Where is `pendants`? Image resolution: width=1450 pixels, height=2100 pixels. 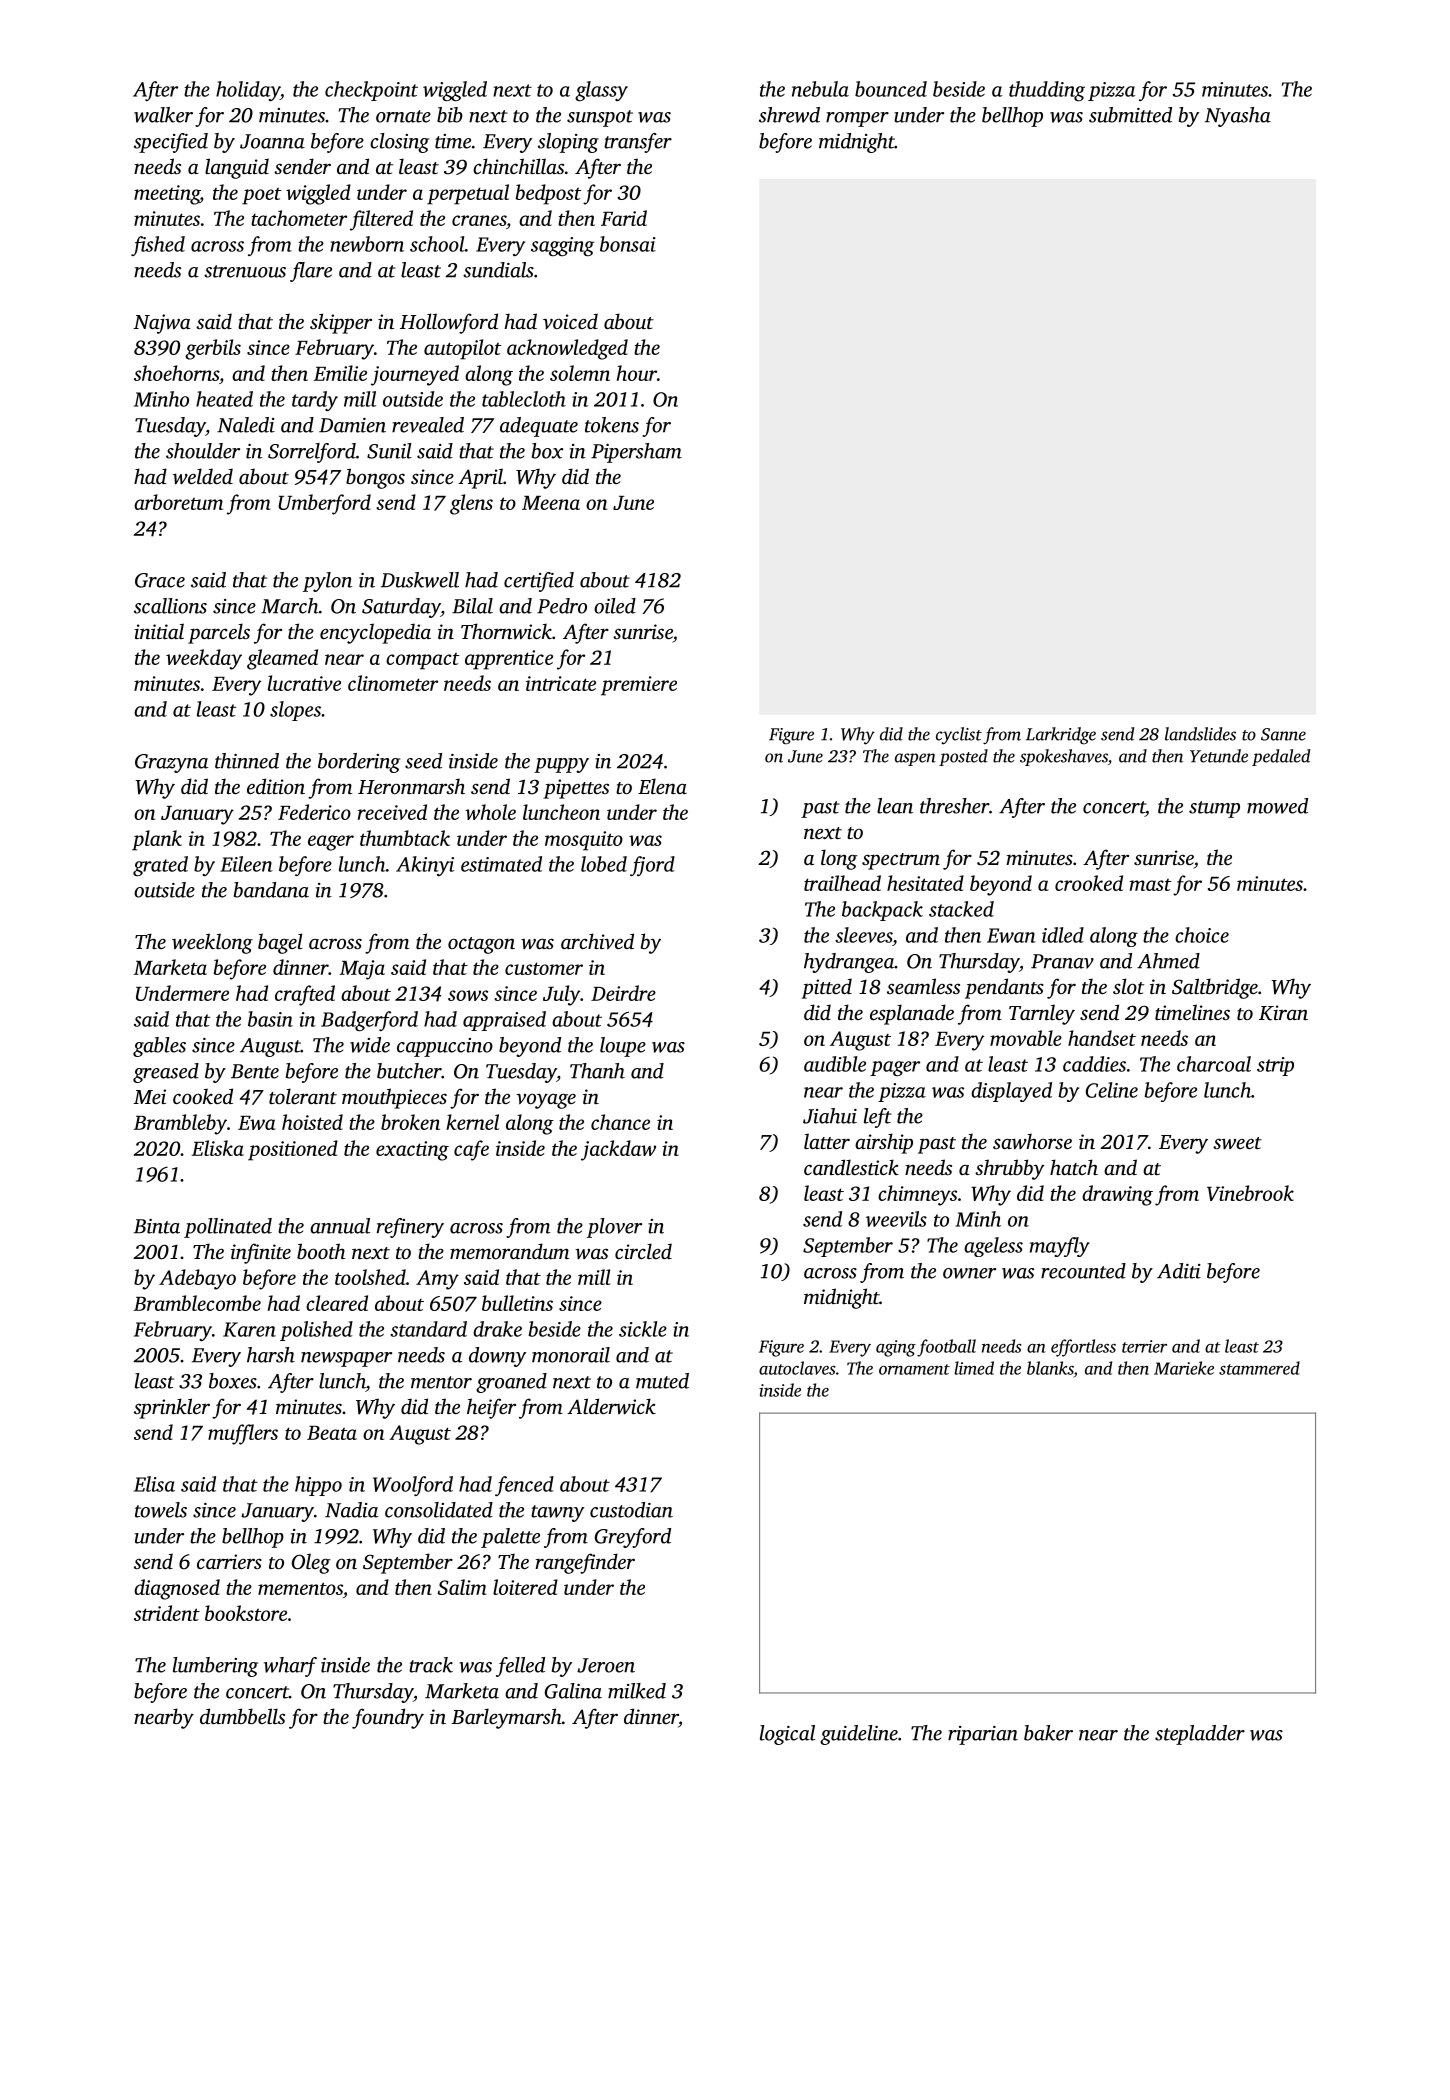
pendants is located at coordinates (1004, 988).
